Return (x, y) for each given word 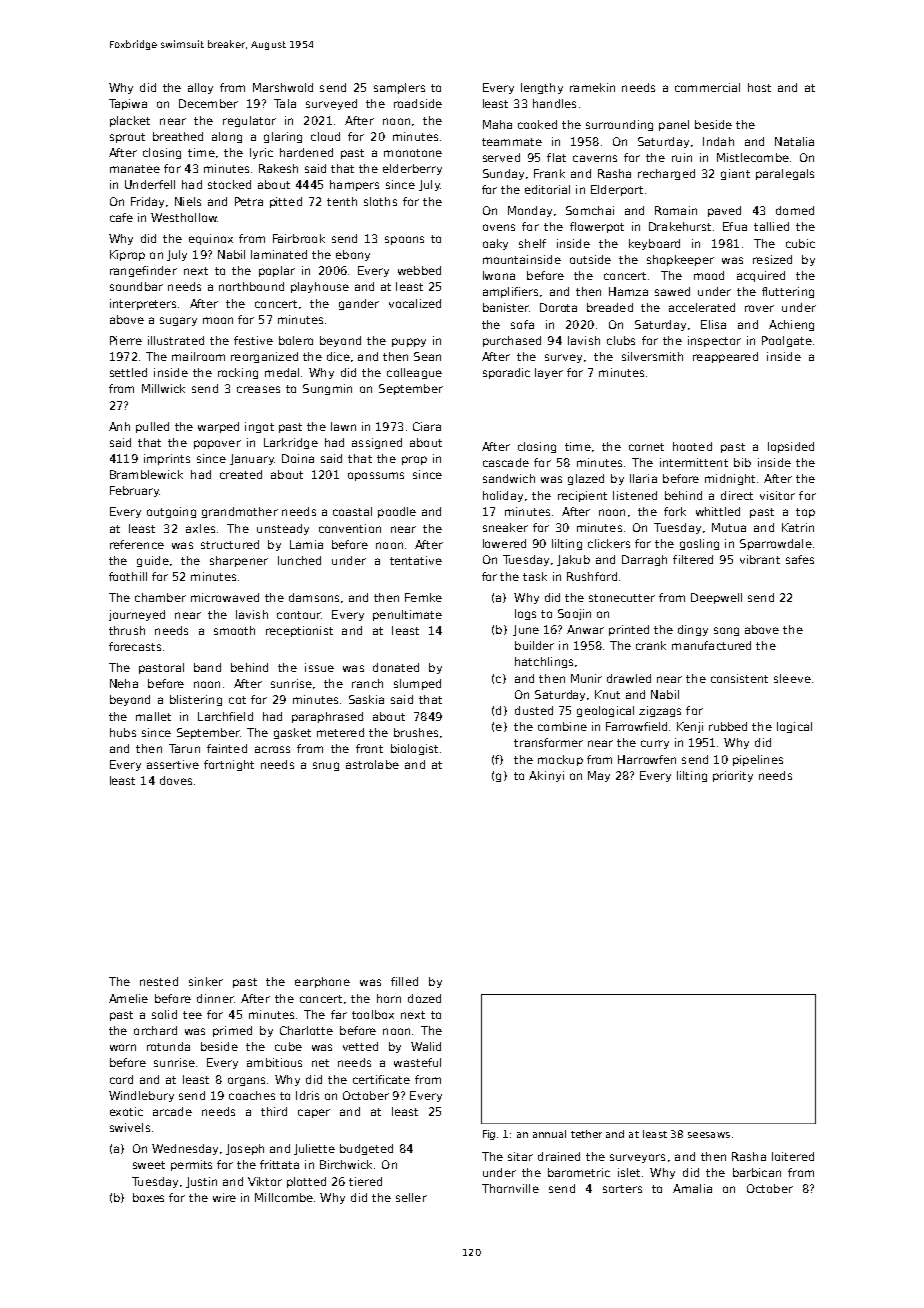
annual (549, 1134)
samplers (399, 88)
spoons (404, 240)
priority (733, 776)
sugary (178, 321)
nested (159, 981)
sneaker (505, 527)
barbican (757, 1172)
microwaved (225, 597)
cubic (800, 243)
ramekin (592, 87)
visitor (777, 495)
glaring (283, 137)
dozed (424, 998)
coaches (252, 1095)
